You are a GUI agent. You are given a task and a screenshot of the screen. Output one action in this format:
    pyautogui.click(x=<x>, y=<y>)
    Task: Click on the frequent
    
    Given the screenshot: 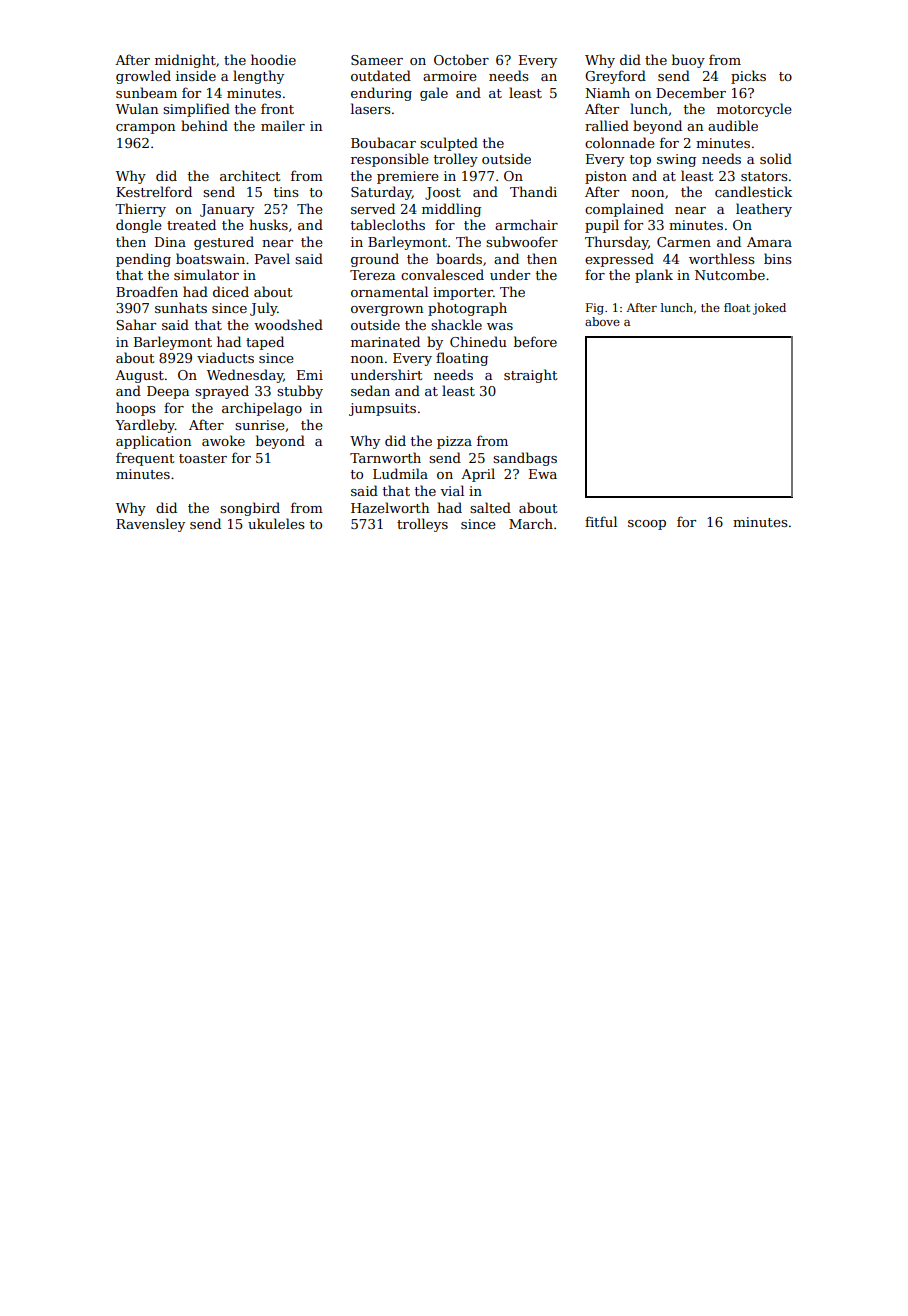 What is the action you would take?
    pyautogui.click(x=145, y=459)
